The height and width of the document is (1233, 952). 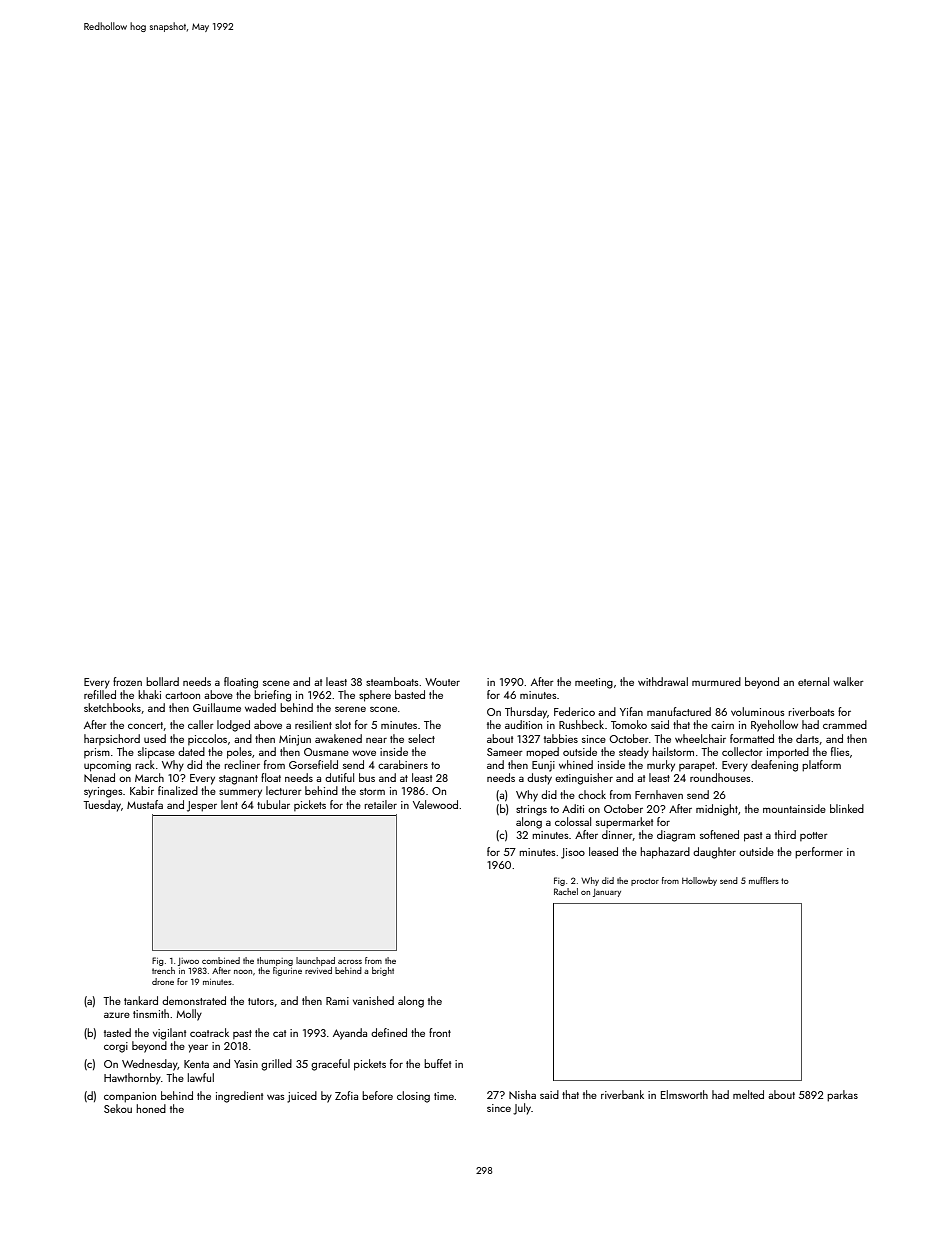 What do you see at coordinates (182, 695) in the document?
I see `cartoon` at bounding box center [182, 695].
